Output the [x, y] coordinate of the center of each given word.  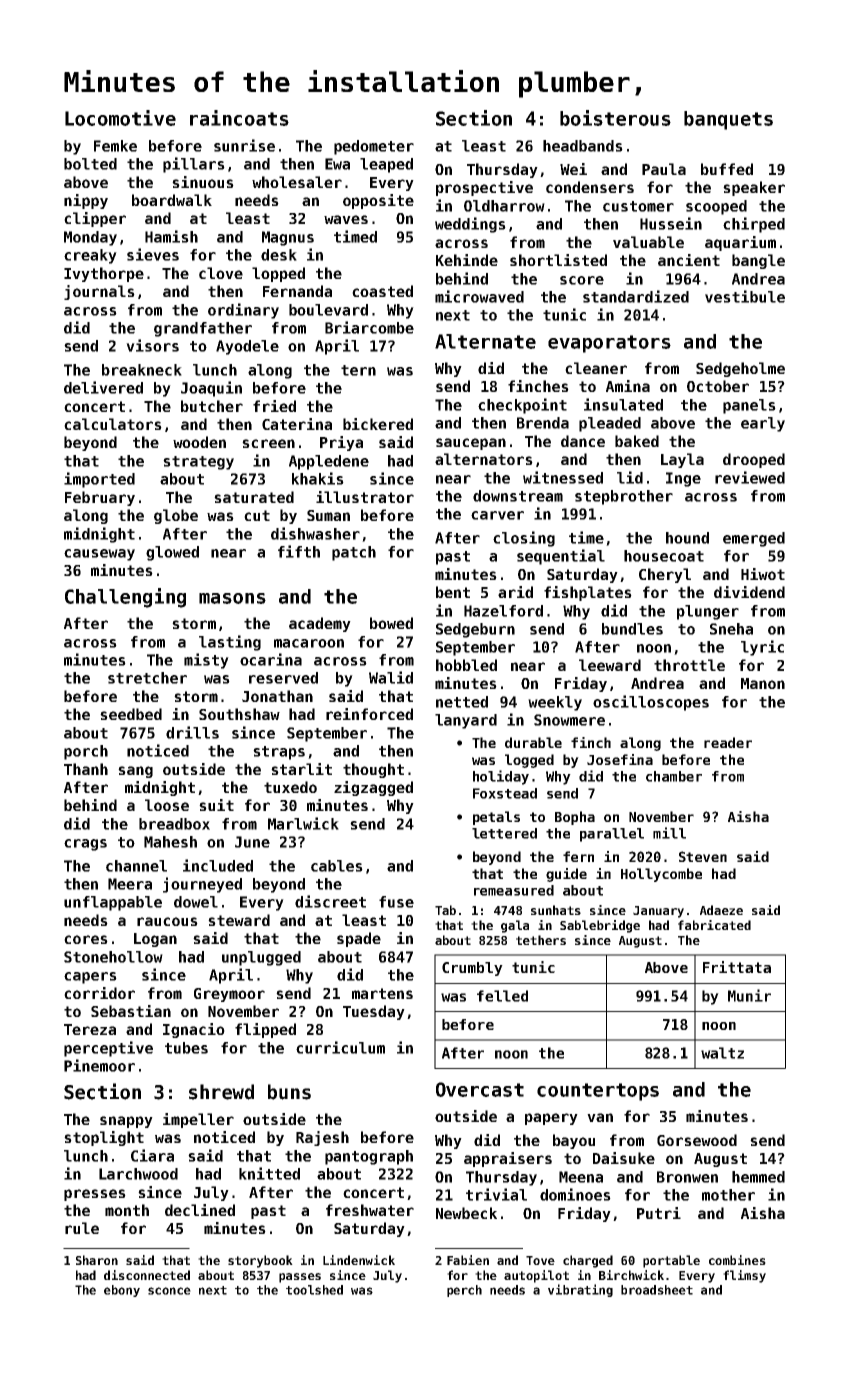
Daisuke [624, 1158]
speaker [754, 188]
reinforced [369, 714]
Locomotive [120, 118]
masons [232, 598]
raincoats [239, 118]
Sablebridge [600, 926]
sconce [169, 1291]
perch [464, 1291]
